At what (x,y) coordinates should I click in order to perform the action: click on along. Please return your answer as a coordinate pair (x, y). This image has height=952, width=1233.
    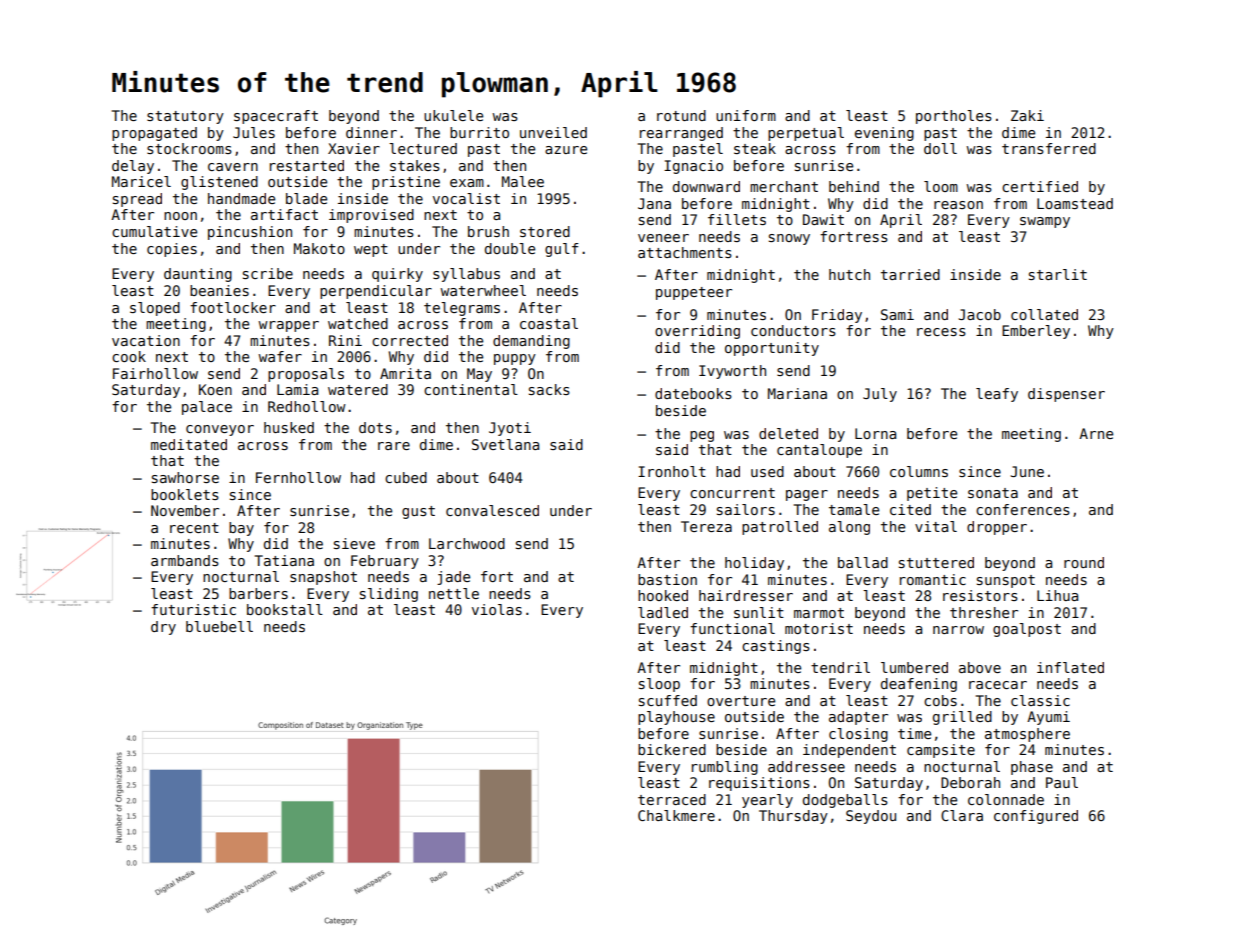
    Looking at the image, I should click on (849, 528).
